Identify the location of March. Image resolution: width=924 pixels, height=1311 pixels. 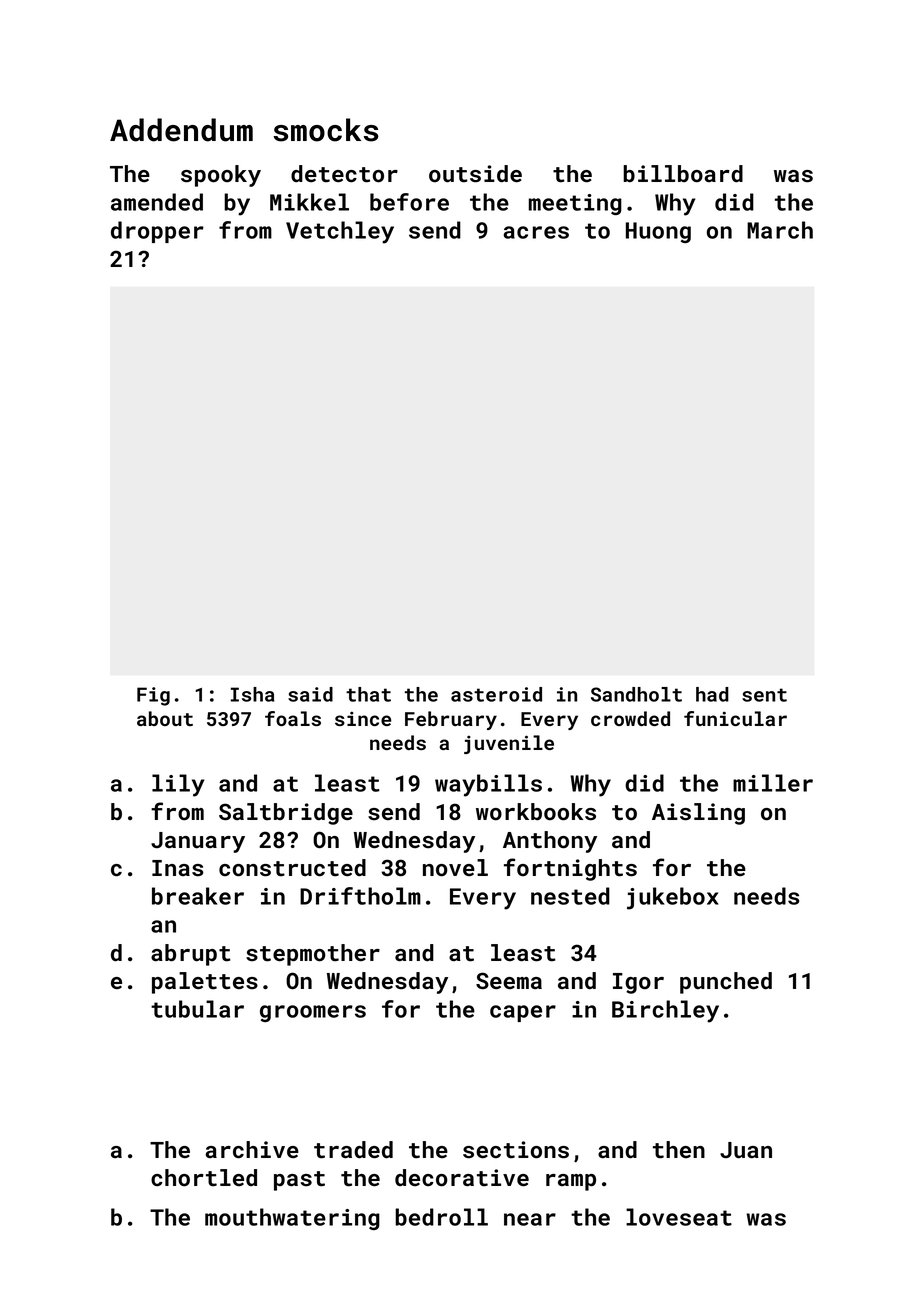
(780, 230).
